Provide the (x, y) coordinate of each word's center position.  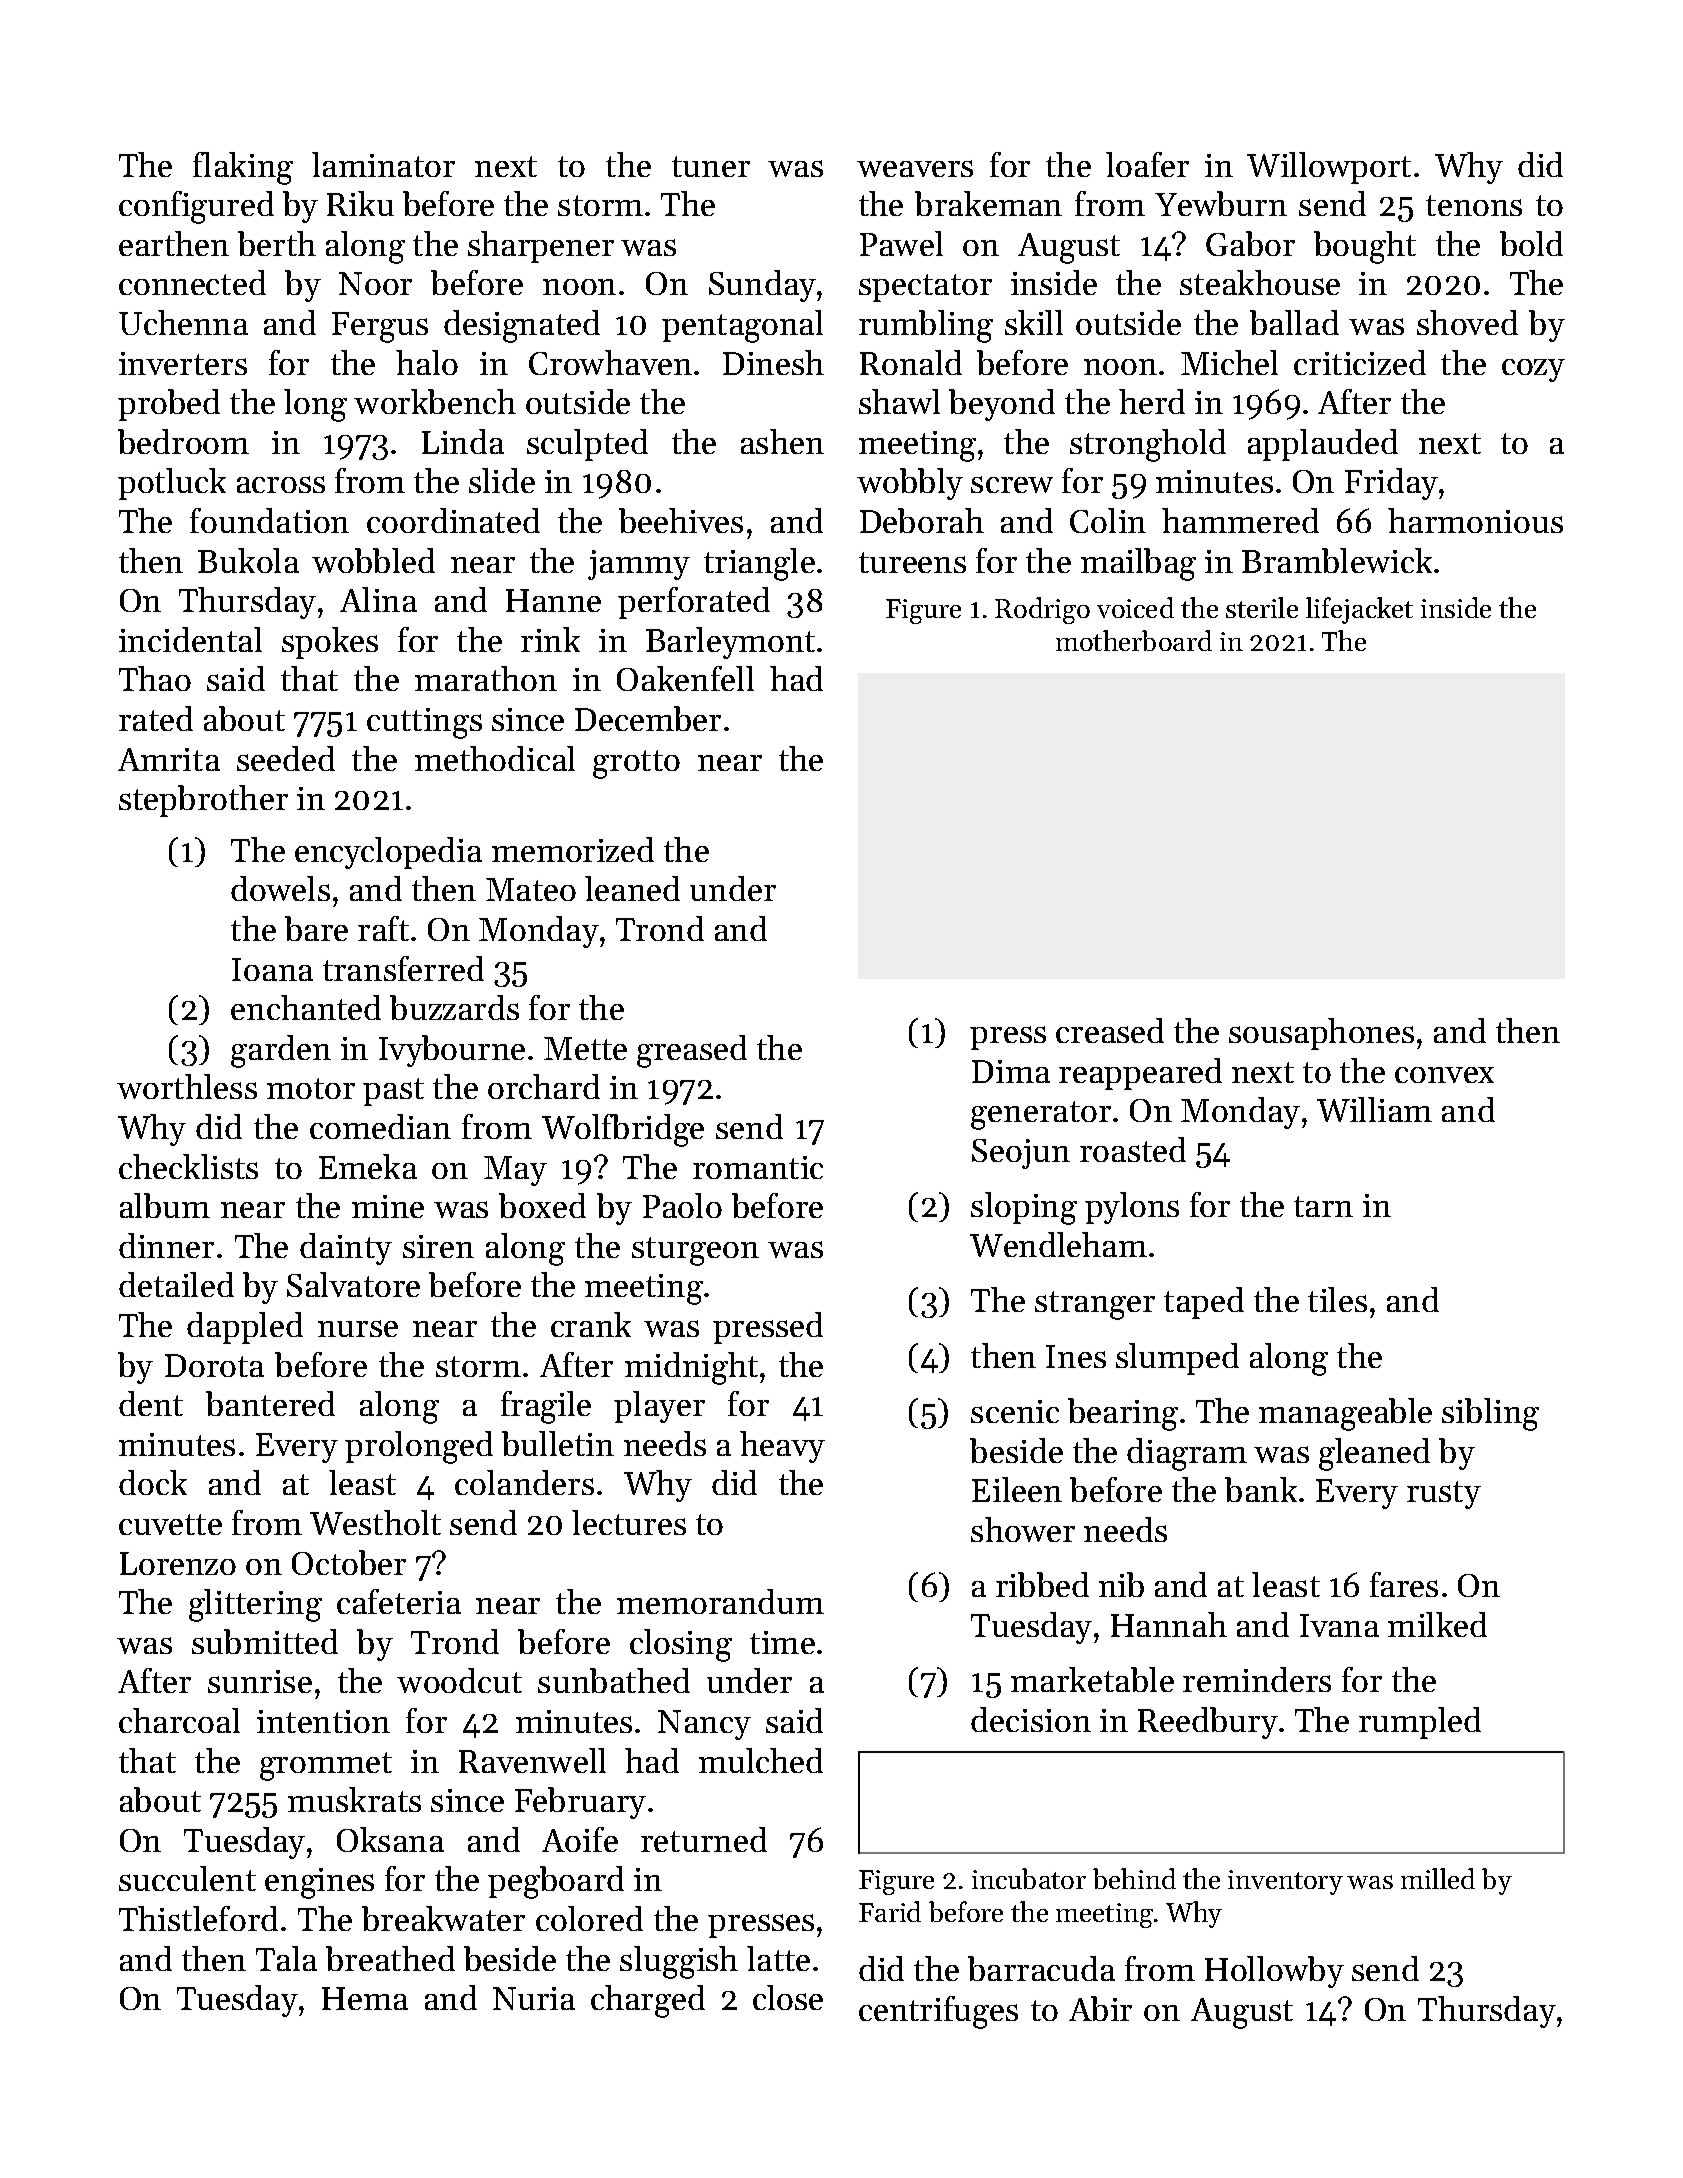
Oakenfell (685, 678)
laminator (383, 164)
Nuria (534, 1998)
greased (692, 1051)
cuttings (424, 723)
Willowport (1329, 168)
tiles (1337, 1299)
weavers (915, 168)
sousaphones (1321, 1034)
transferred (403, 968)
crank (591, 1324)
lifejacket (1359, 610)
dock (153, 1482)
